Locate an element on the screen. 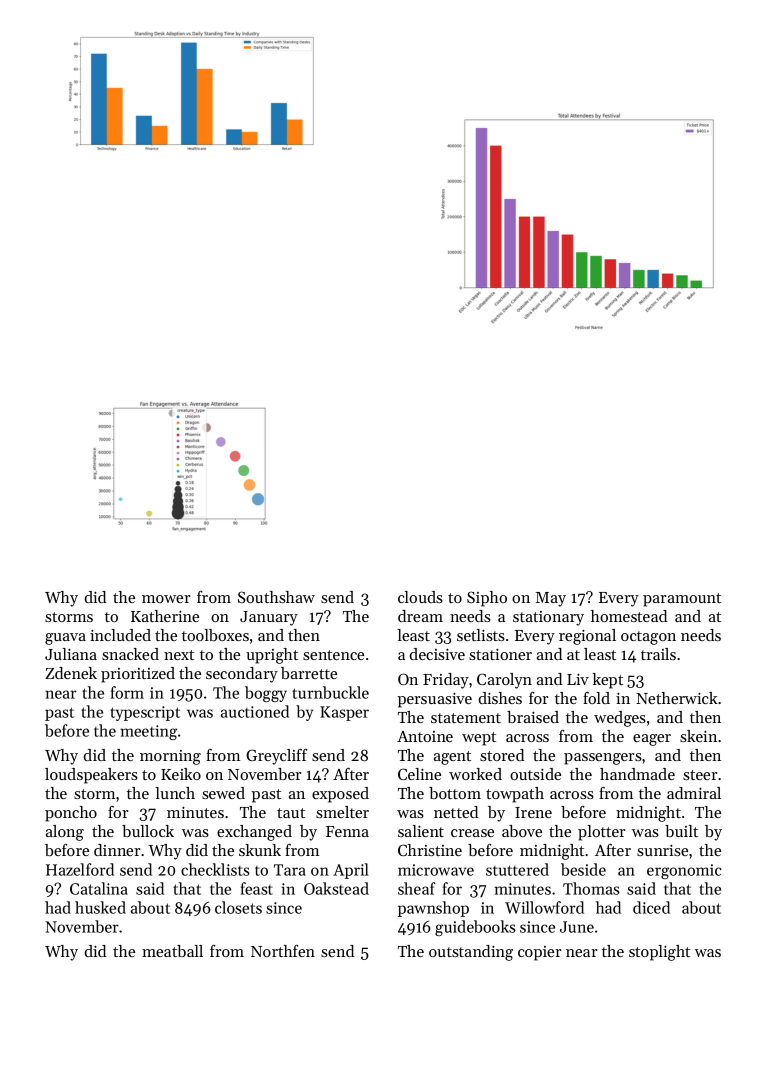  sheaf is located at coordinates (417, 888).
